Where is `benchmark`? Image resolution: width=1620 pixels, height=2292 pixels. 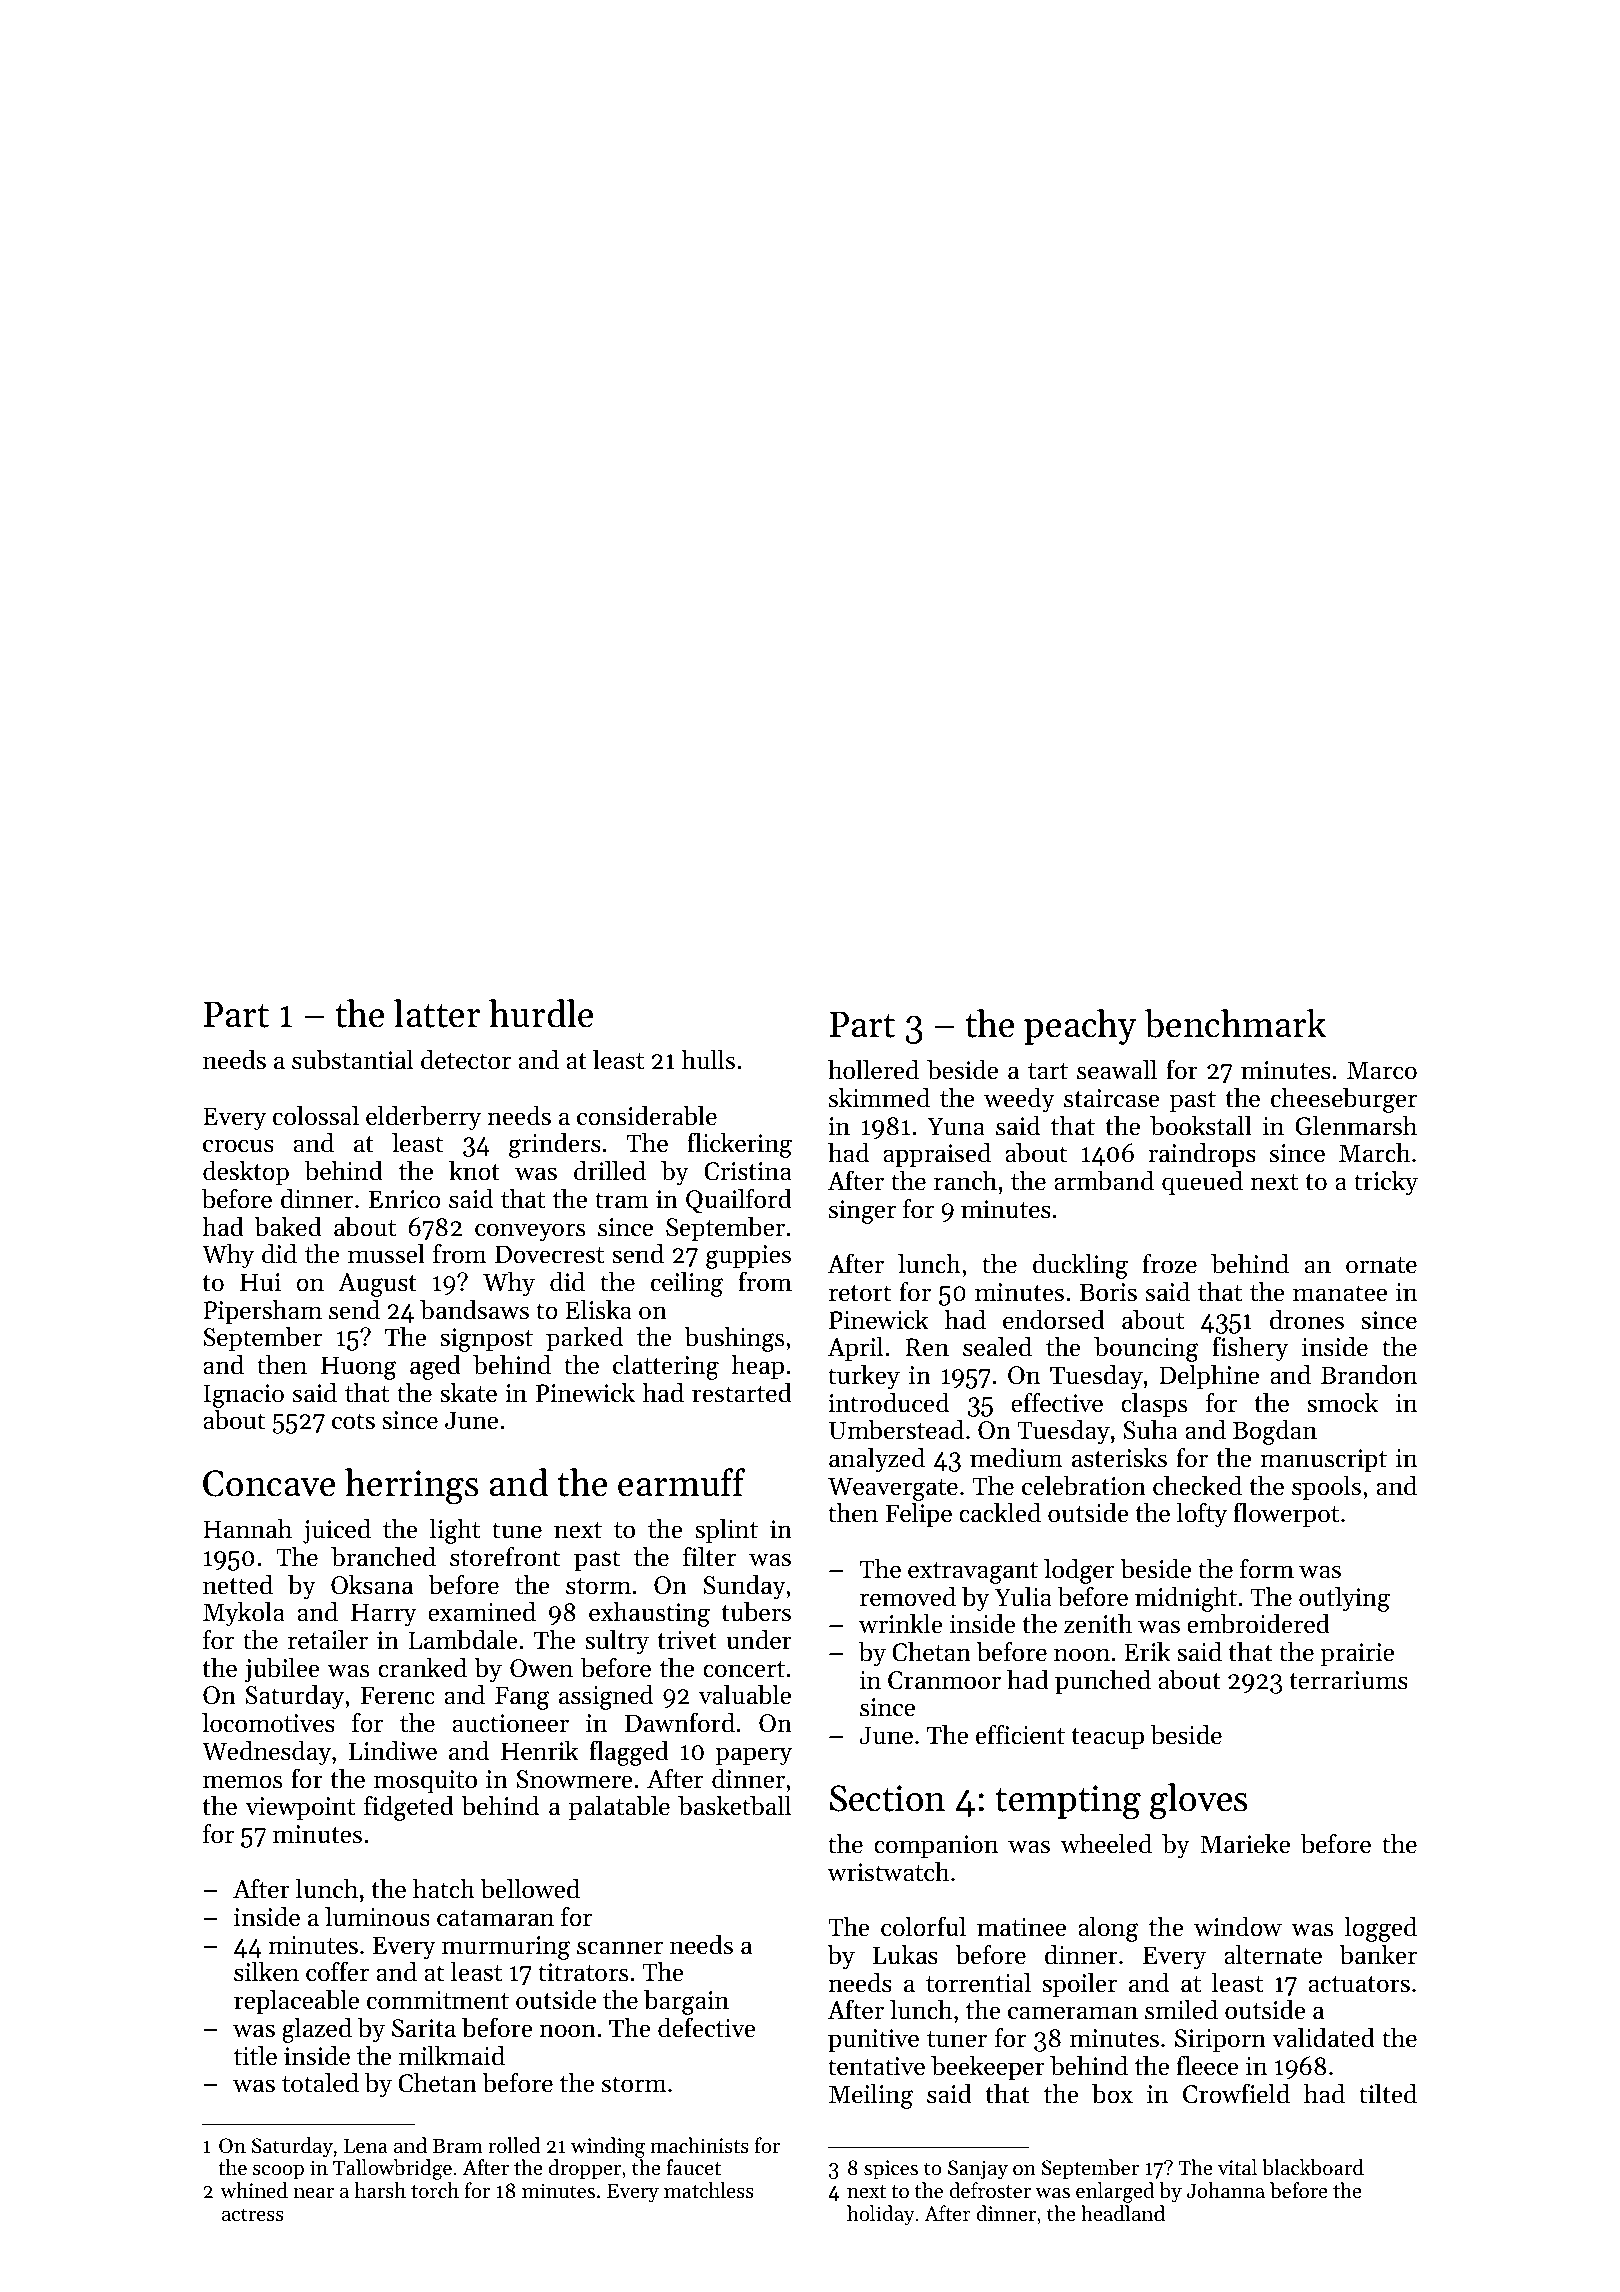
benchmark is located at coordinates (1235, 1023).
